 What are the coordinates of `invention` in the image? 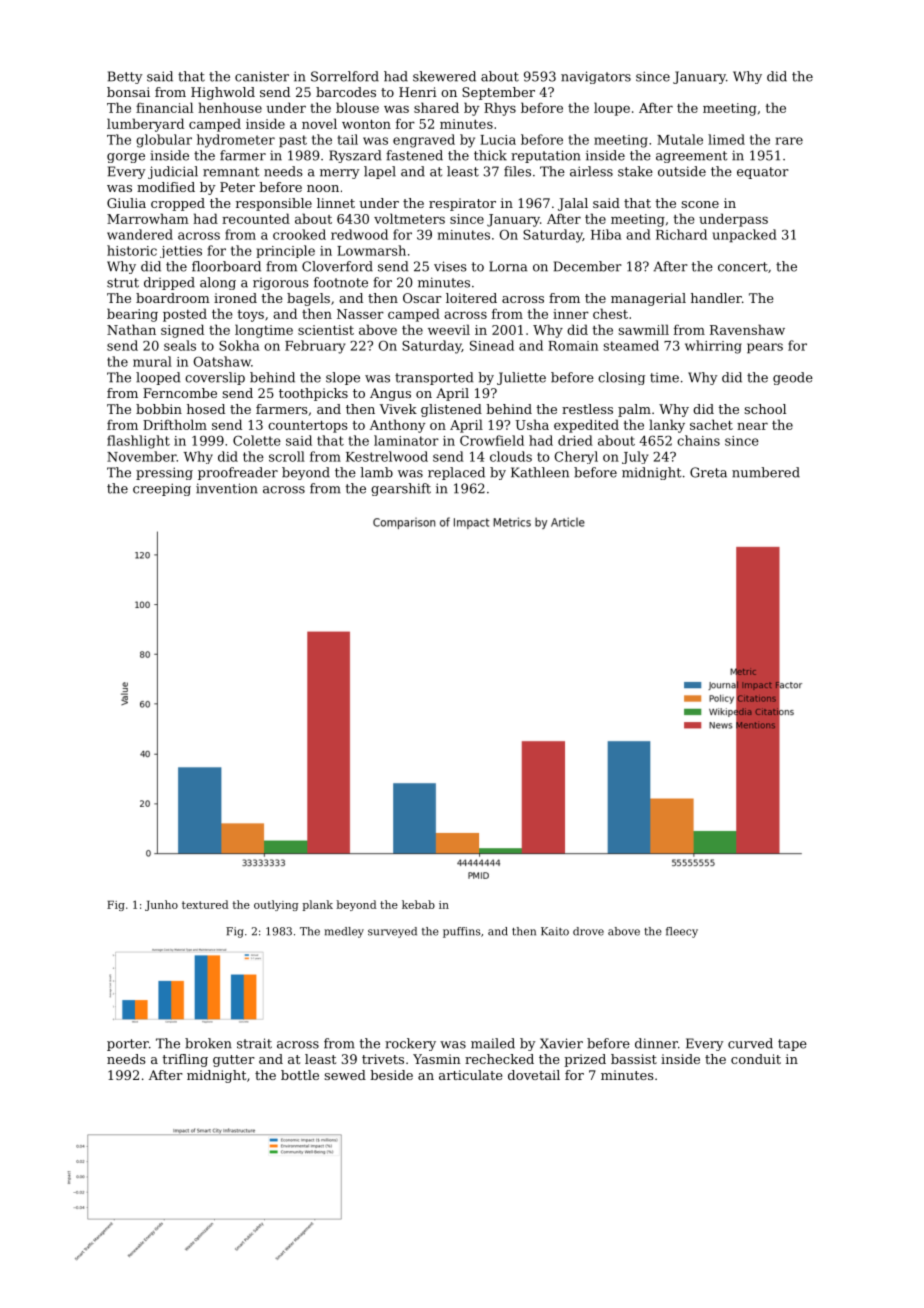 It's located at (227, 488).
